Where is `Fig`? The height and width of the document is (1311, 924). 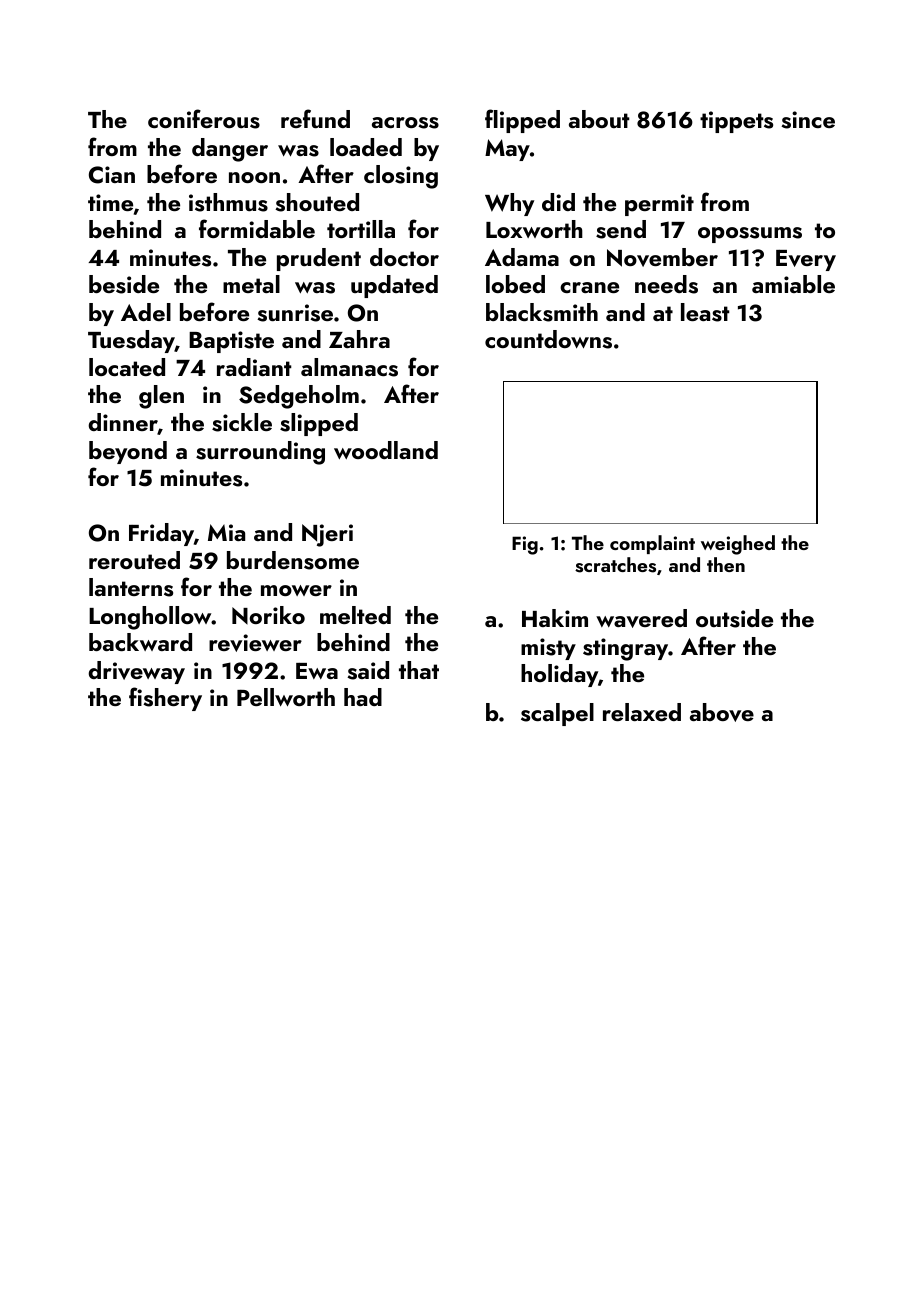 Fig is located at coordinates (525, 545).
